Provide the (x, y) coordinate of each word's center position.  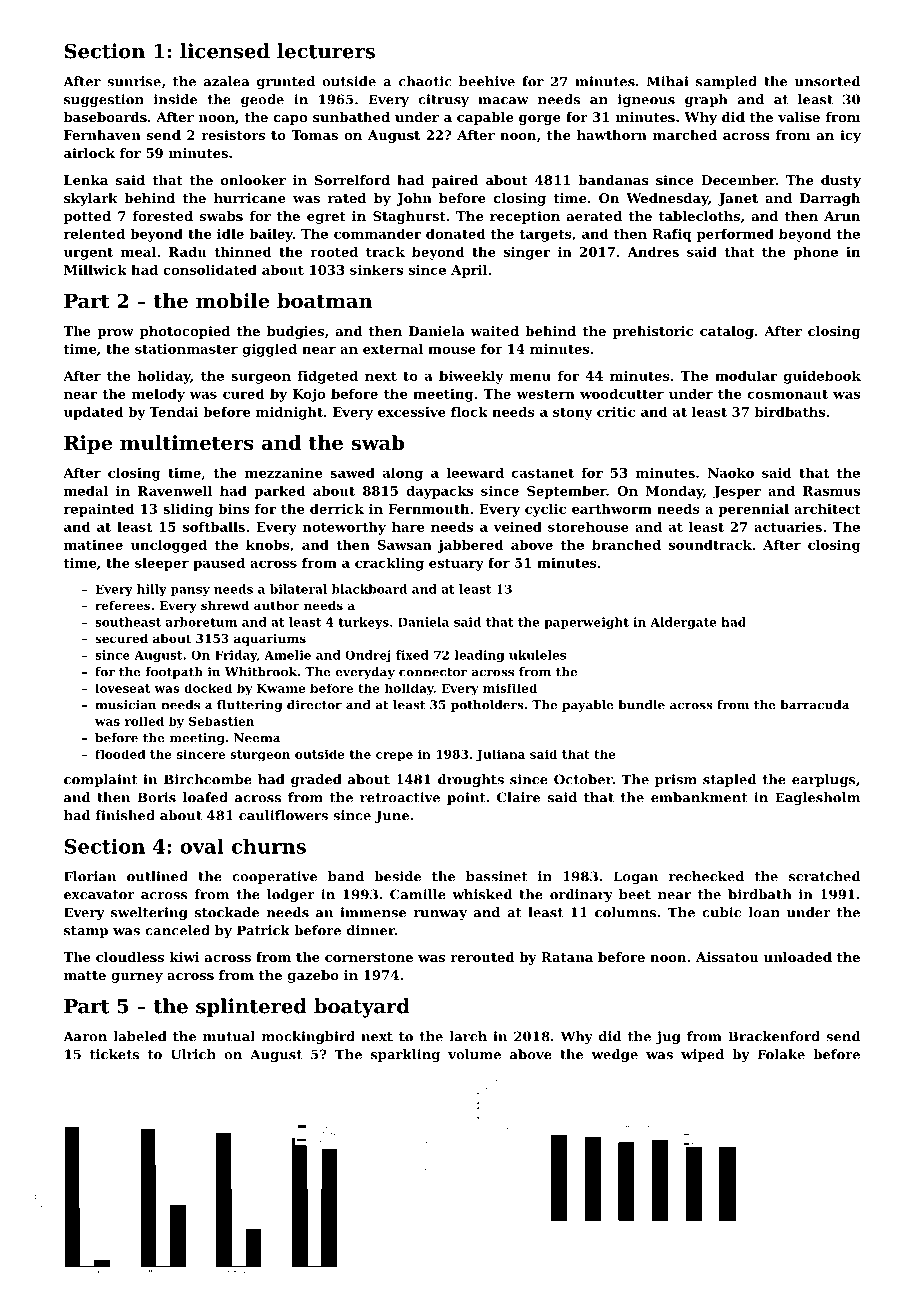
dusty (841, 181)
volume (474, 1054)
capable (485, 118)
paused (219, 564)
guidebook (822, 377)
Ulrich (193, 1054)
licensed (225, 51)
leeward (475, 472)
